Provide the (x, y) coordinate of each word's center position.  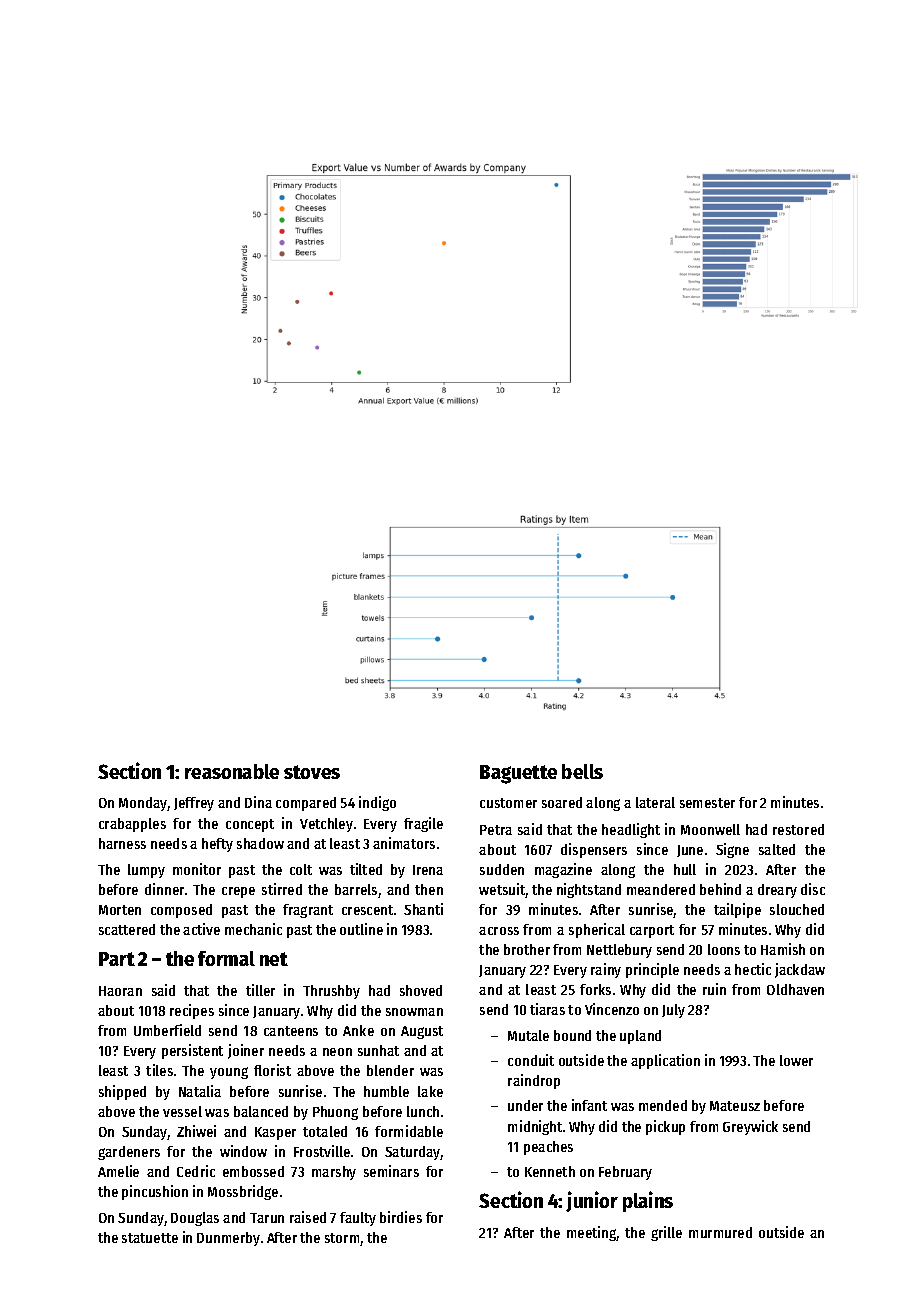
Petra (496, 830)
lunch (423, 1111)
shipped (122, 1092)
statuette (150, 1238)
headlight (631, 830)
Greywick (750, 1127)
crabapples (132, 825)
